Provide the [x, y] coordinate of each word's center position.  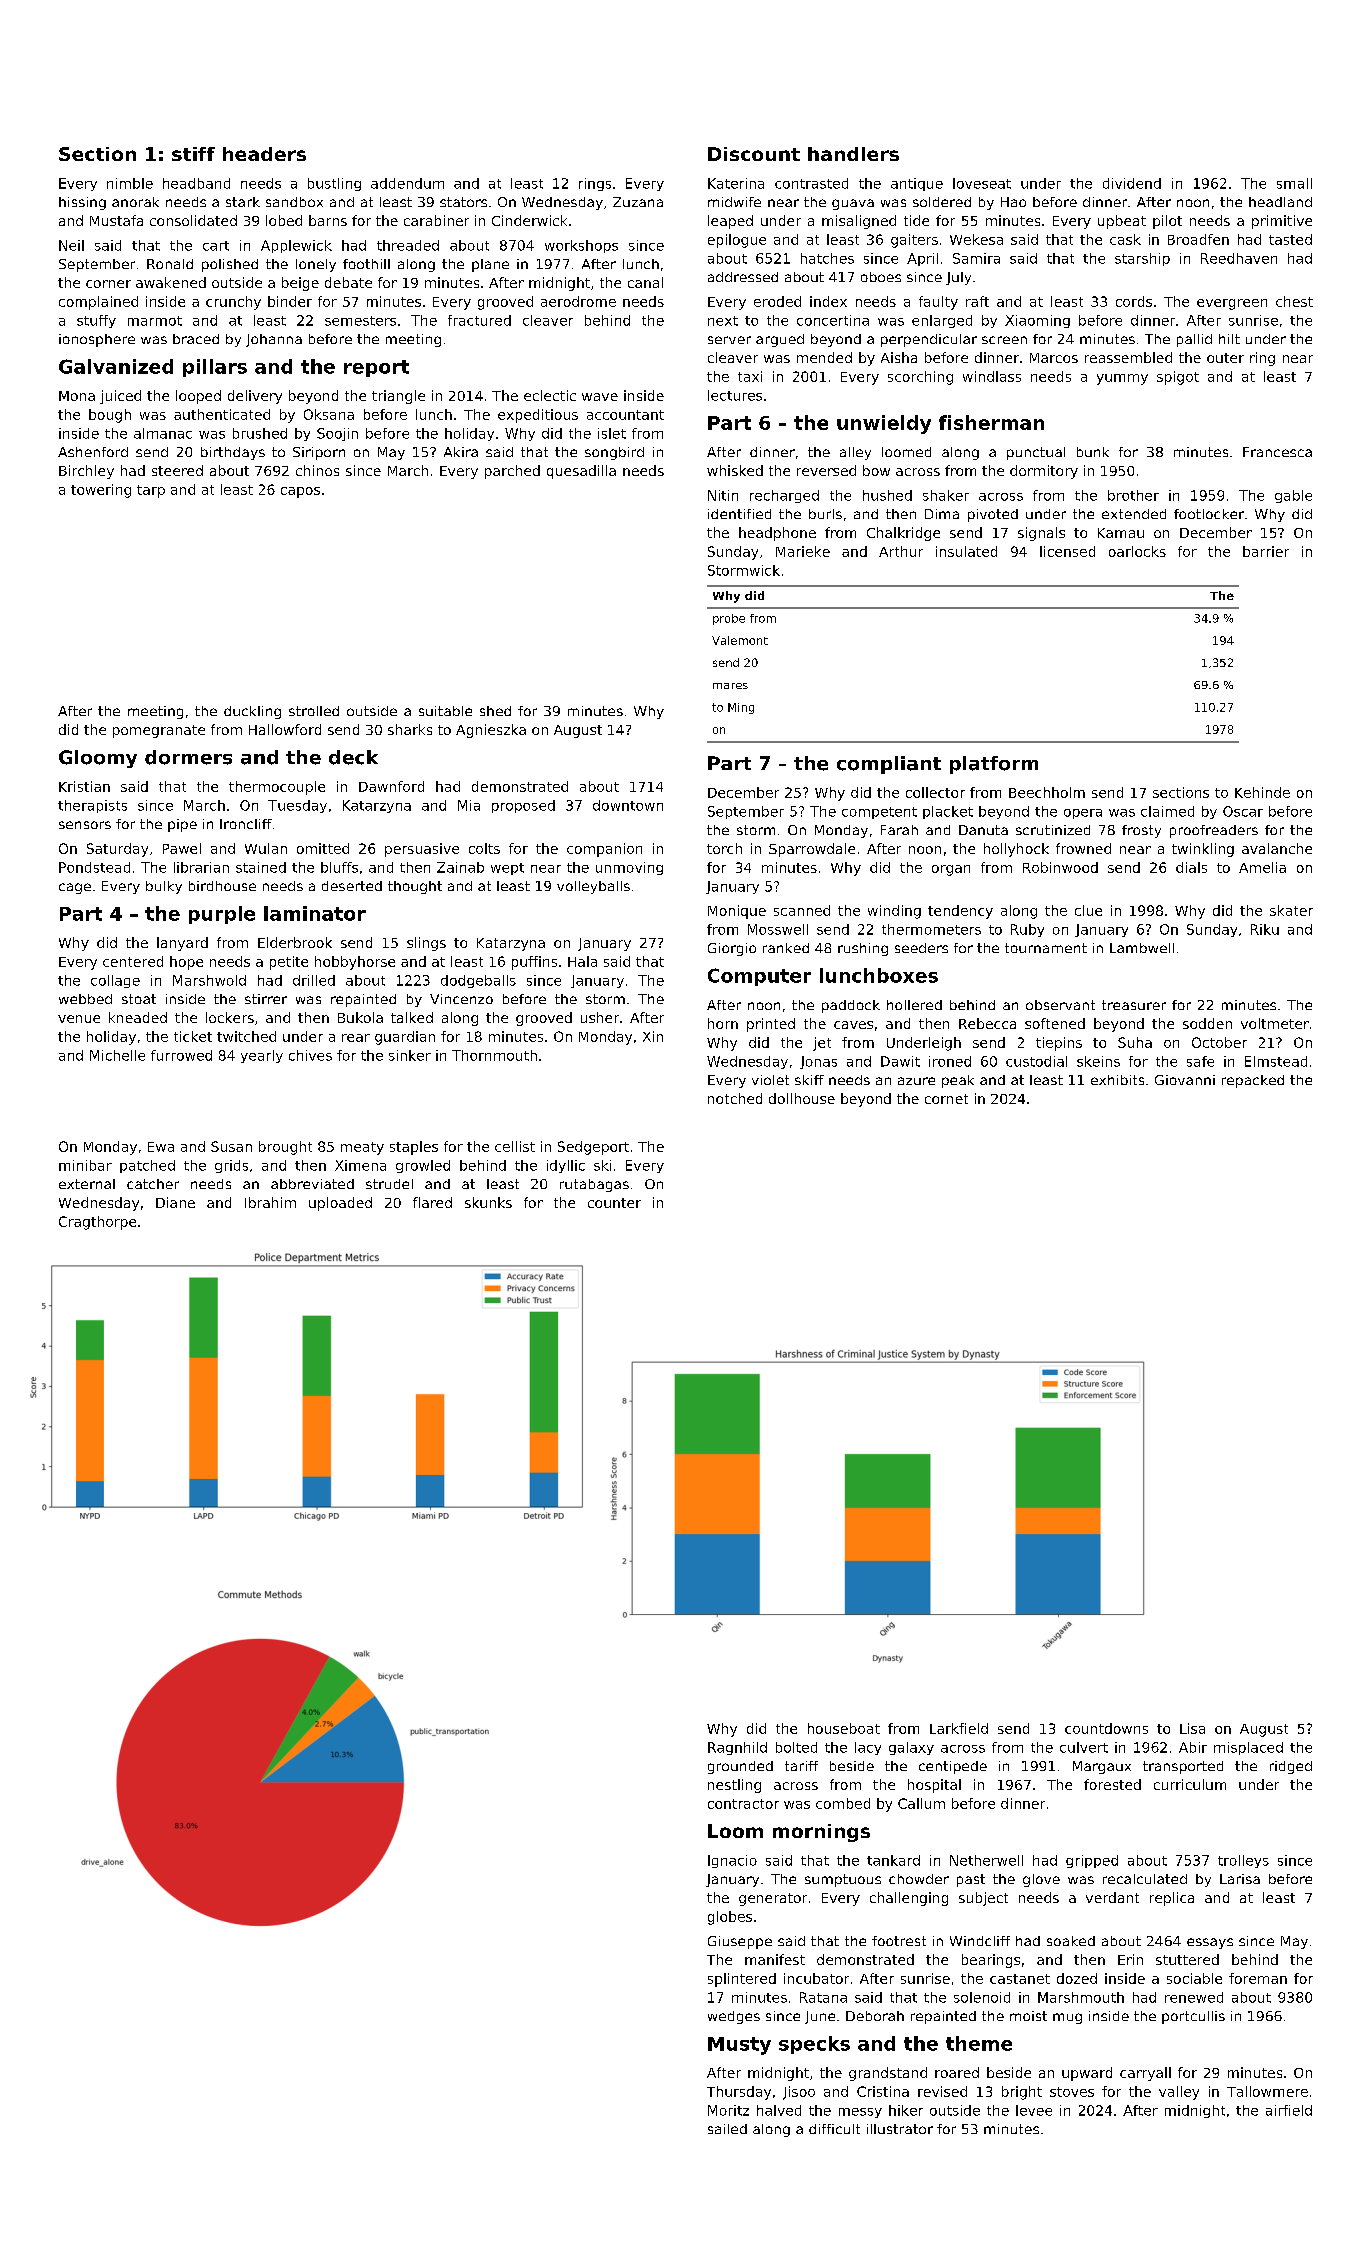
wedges [734, 2017]
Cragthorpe [97, 1223]
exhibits [1117, 1080]
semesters [360, 321]
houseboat [844, 1728]
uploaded [340, 1204]
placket [948, 812]
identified [739, 514]
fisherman [991, 422]
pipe [182, 825]
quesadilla [581, 472]
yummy [1122, 379]
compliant [889, 765]
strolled [314, 711]
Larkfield [959, 1728]
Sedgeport [593, 1148]
